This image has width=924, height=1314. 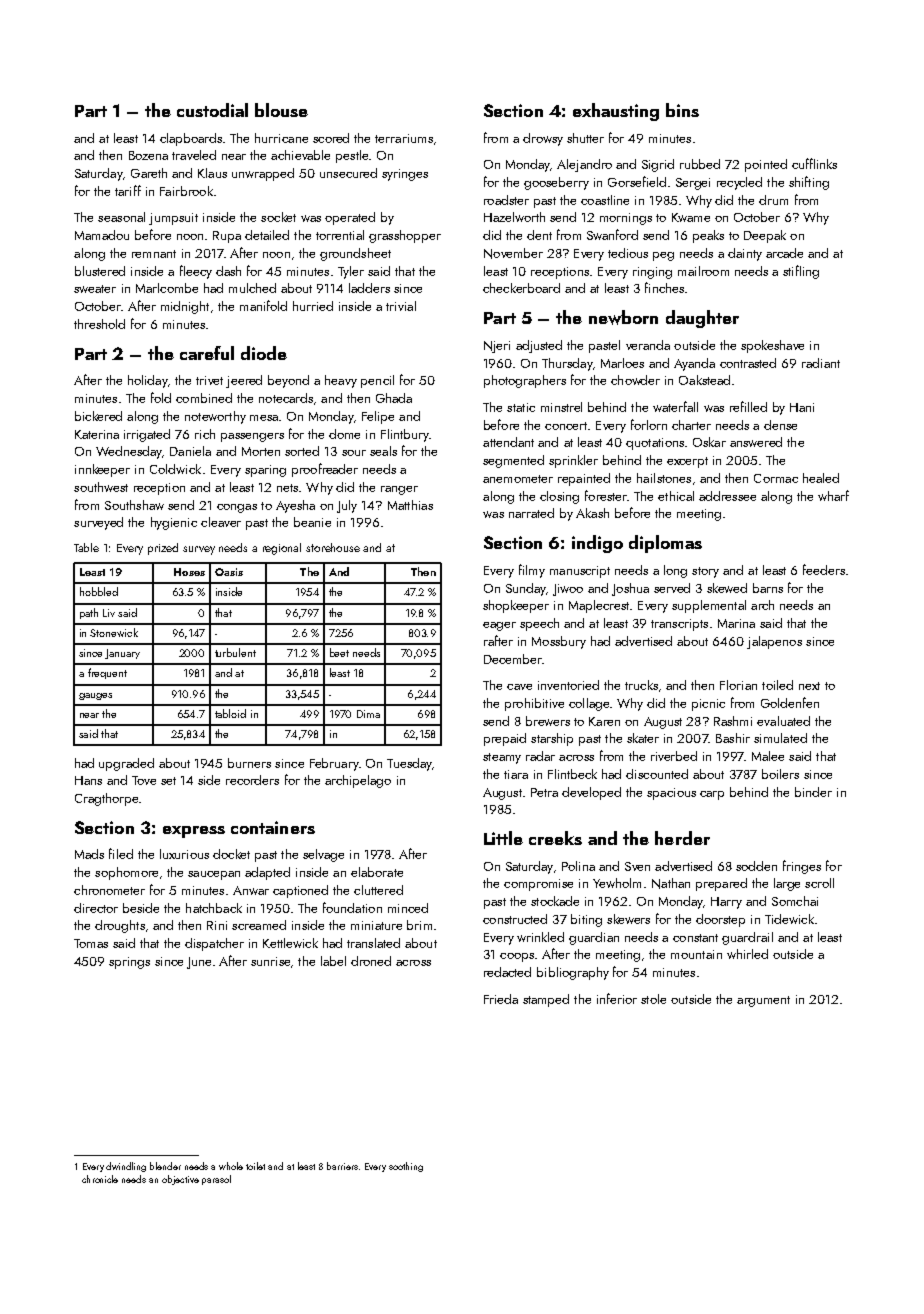 I want to click on bins, so click(x=682, y=110).
